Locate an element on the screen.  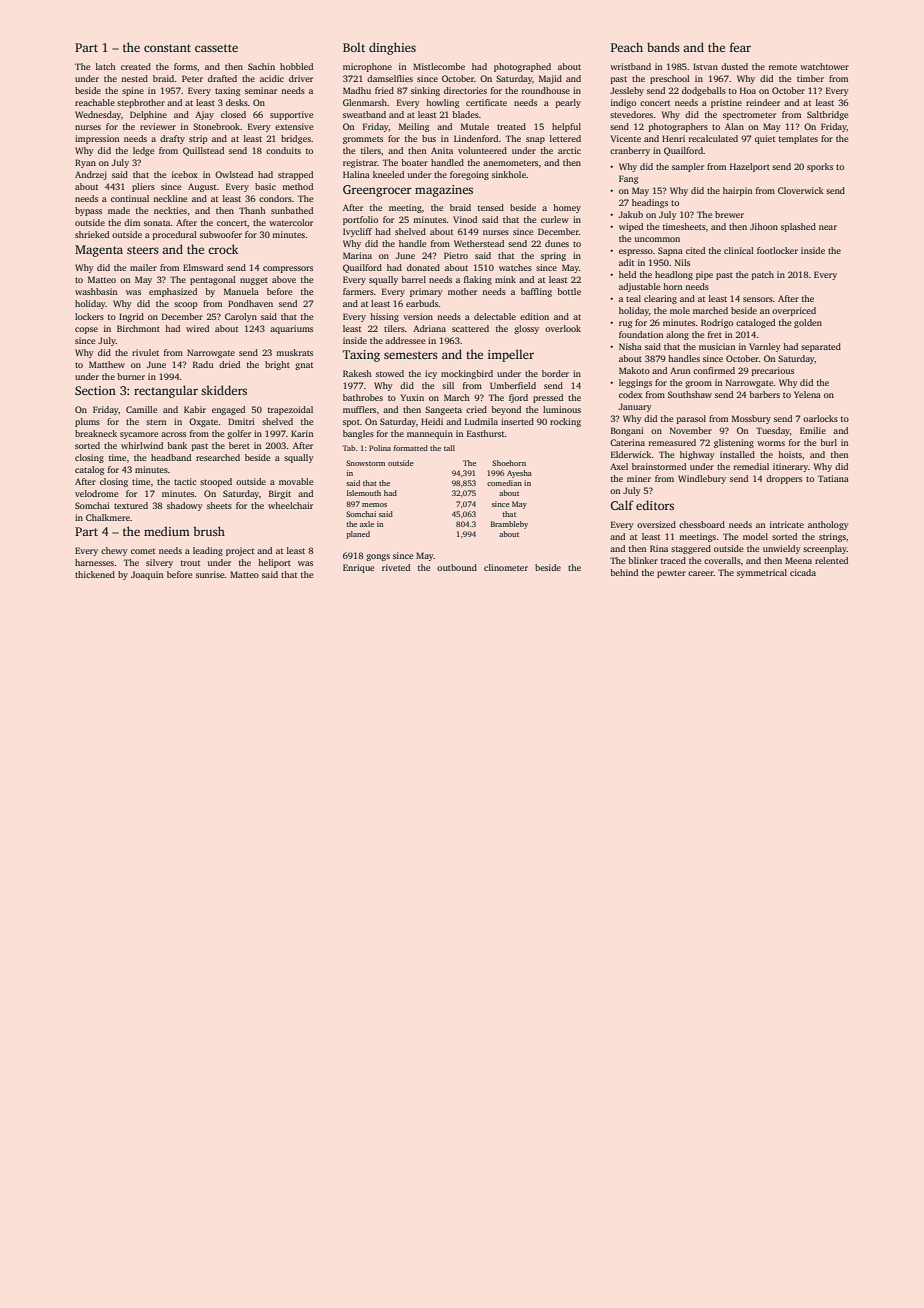
portfolio is located at coordinates (360, 220).
